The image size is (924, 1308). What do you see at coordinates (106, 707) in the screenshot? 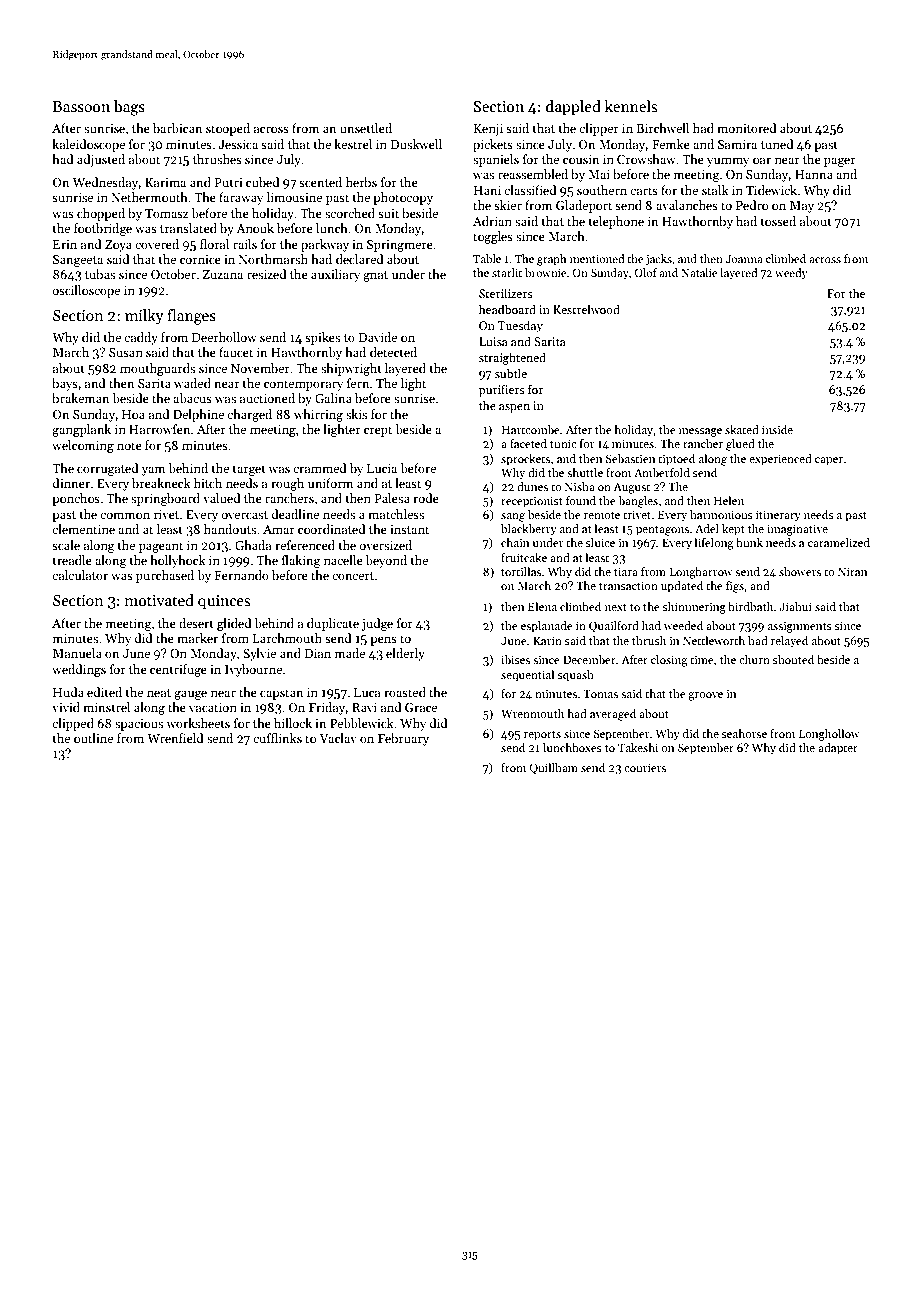
I see `minstrel` at bounding box center [106, 707].
